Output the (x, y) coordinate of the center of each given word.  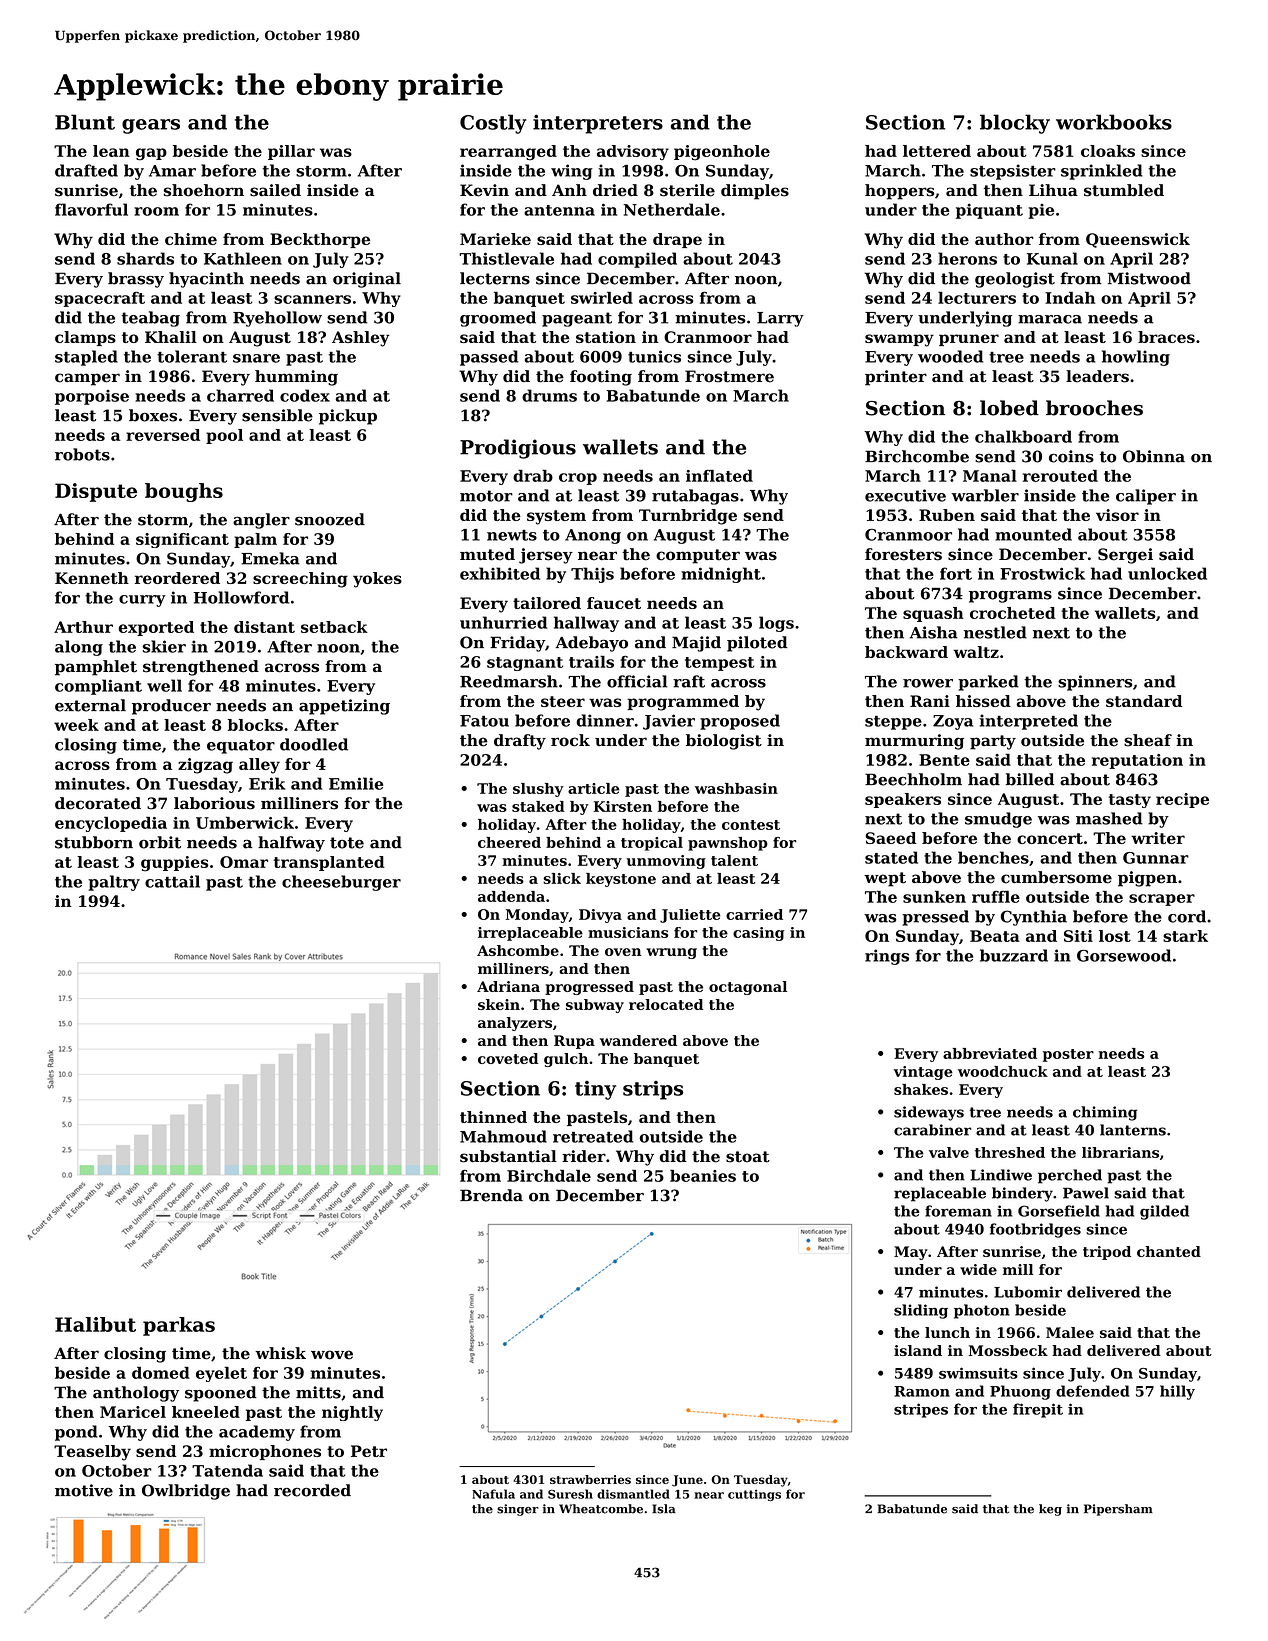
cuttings (754, 1495)
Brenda (491, 1195)
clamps (85, 338)
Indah (1070, 297)
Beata (995, 936)
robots (82, 454)
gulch (566, 1060)
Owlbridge (186, 1492)
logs (776, 624)
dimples (755, 192)
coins (1071, 456)
